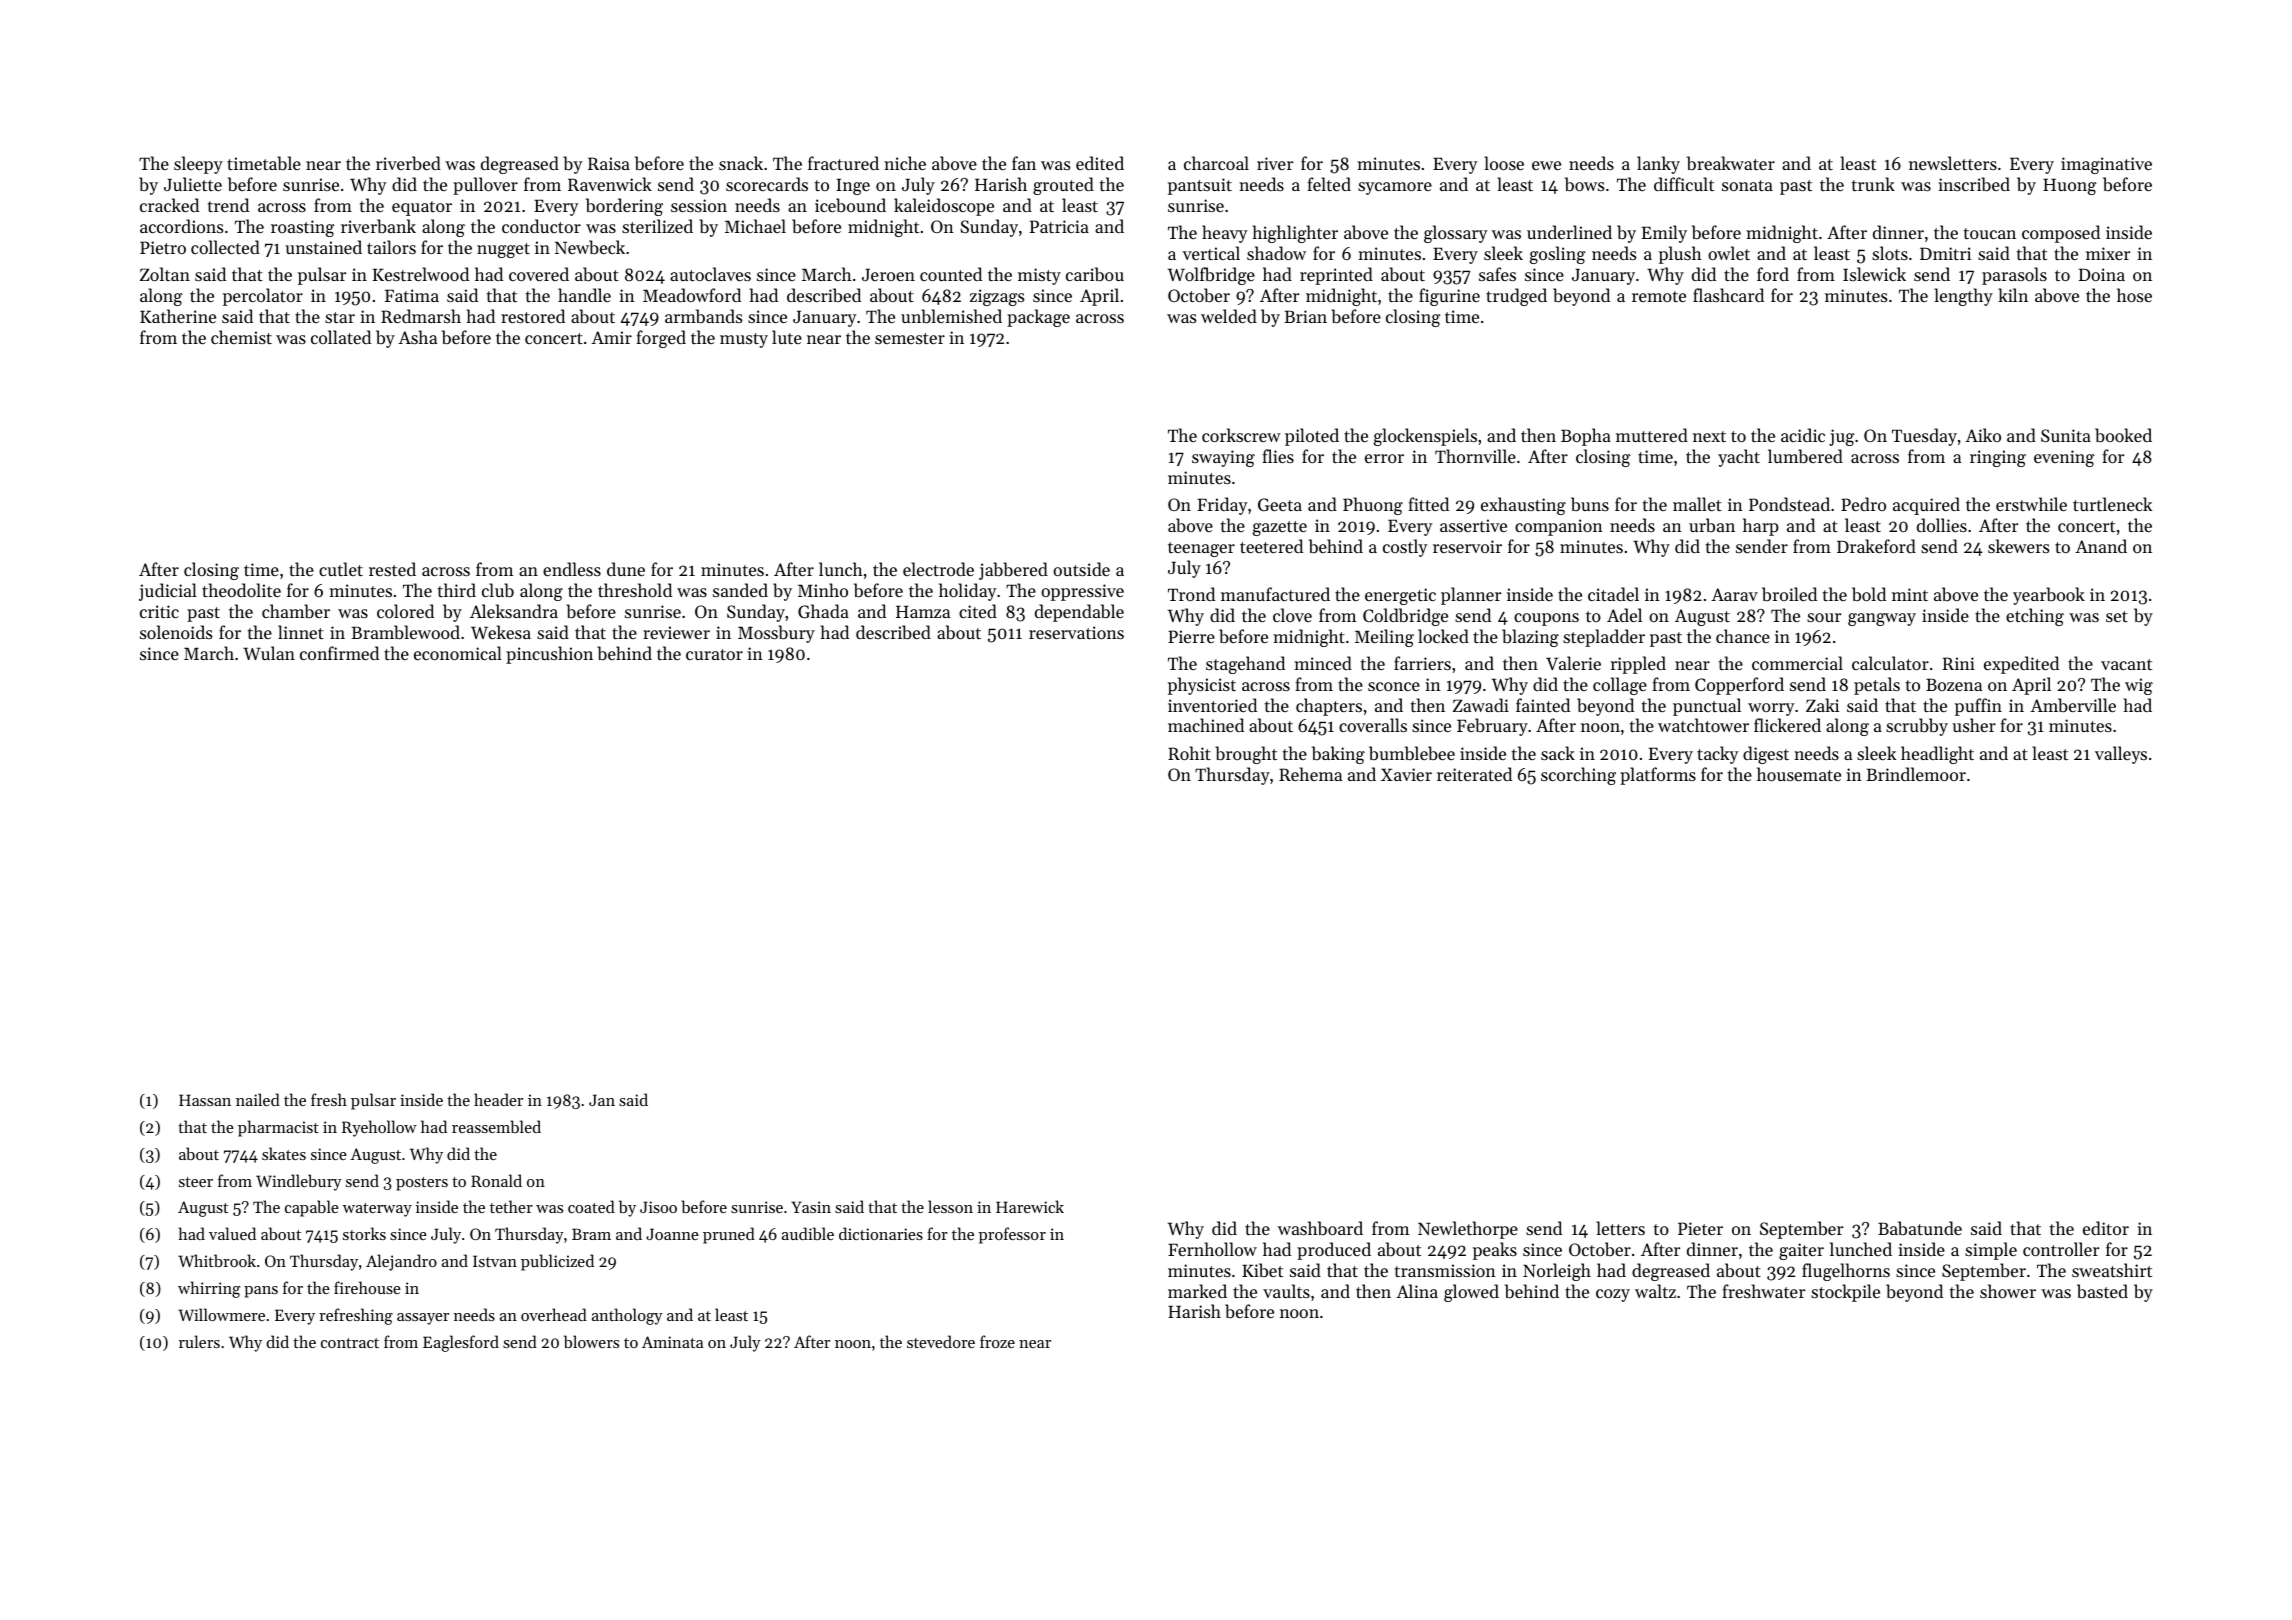  Describe the element at coordinates (232, 1233) in the screenshot. I see `valued` at that location.
